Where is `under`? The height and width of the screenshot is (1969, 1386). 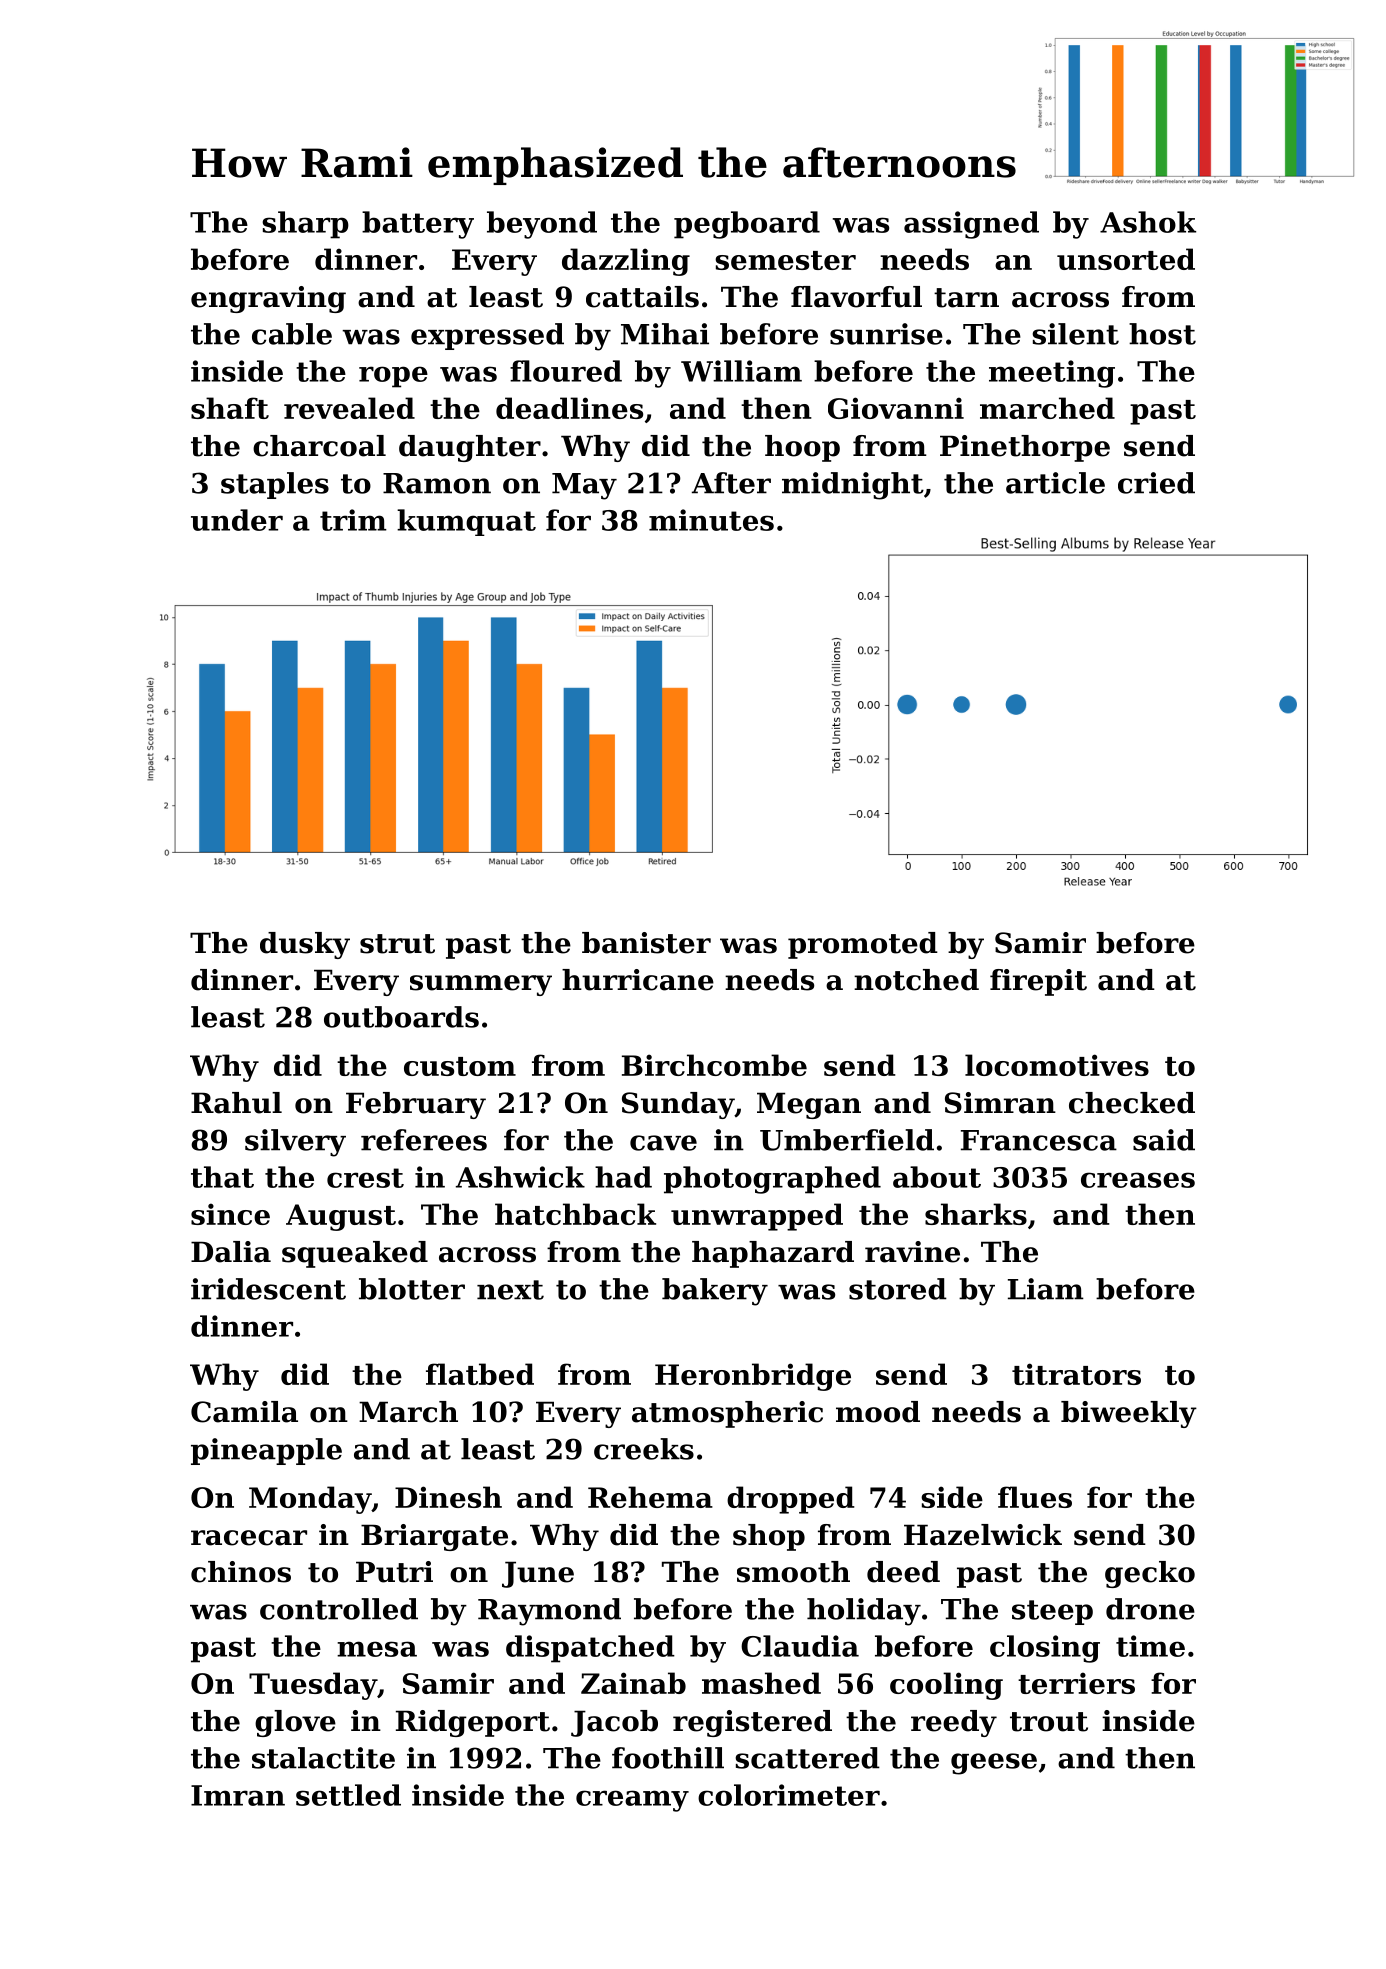
under is located at coordinates (237, 520).
